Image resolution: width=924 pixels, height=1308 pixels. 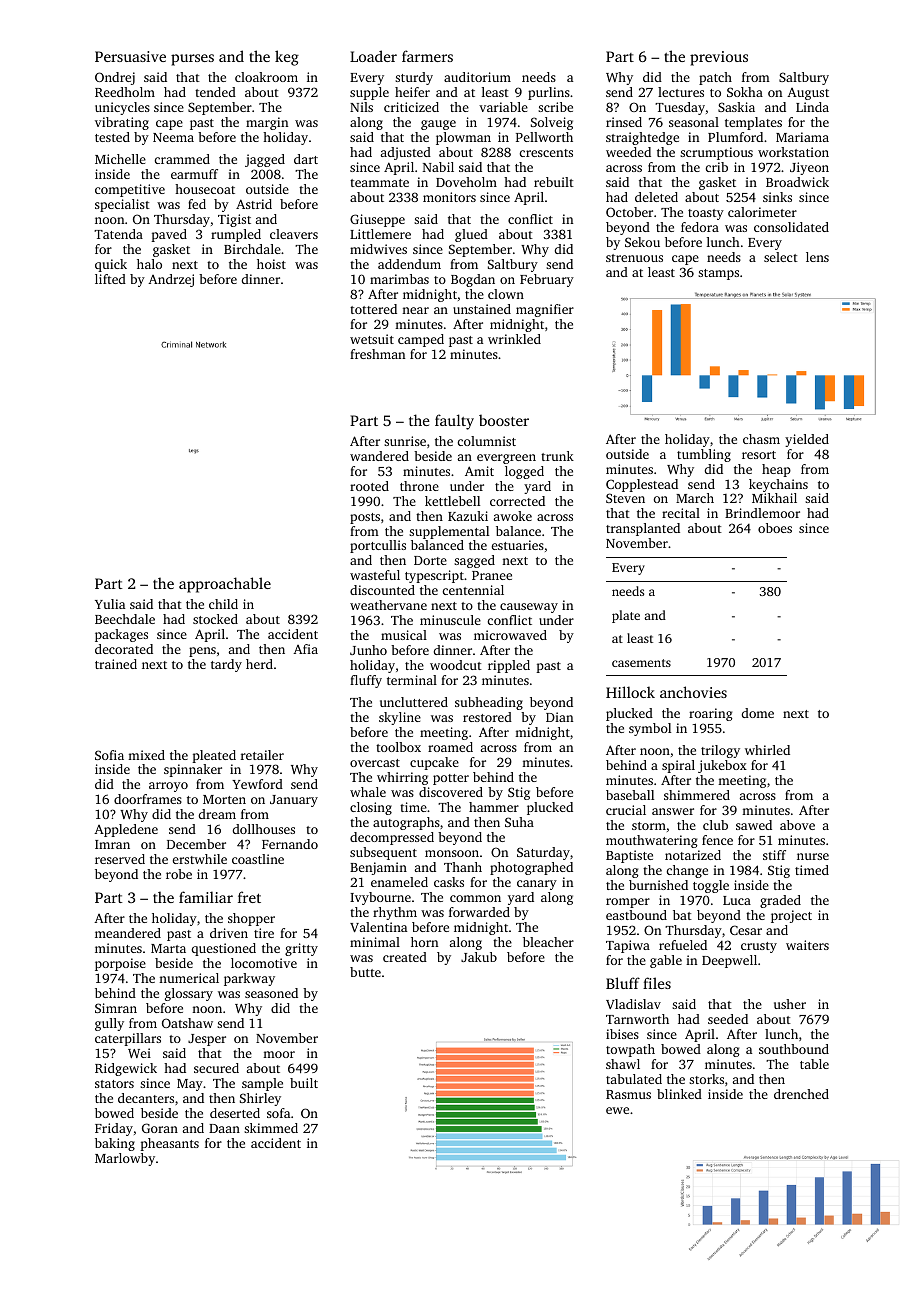 I want to click on purlins, so click(x=549, y=93).
